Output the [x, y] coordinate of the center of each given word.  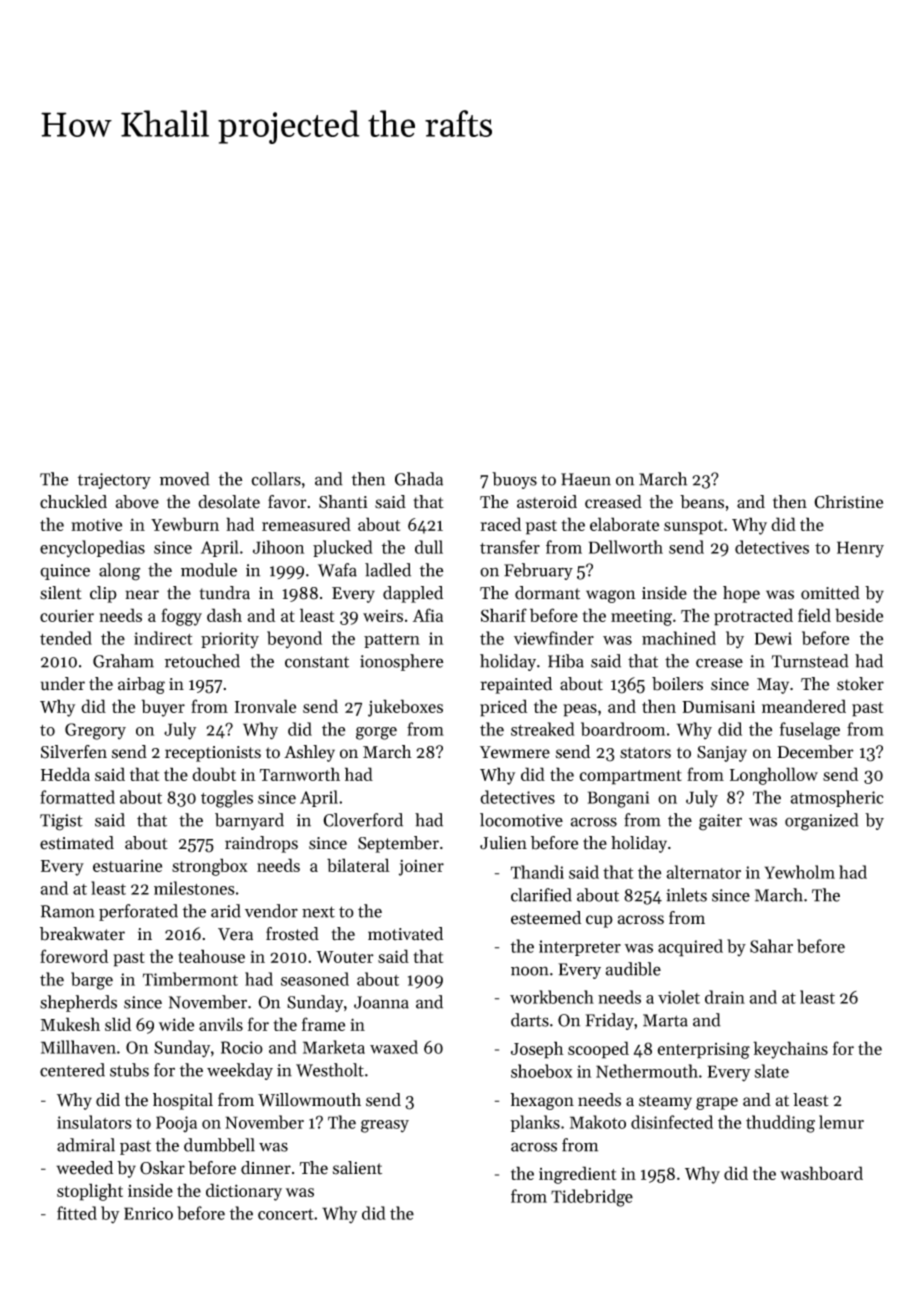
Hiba [566, 661]
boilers [677, 684]
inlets [686, 895]
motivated [405, 934]
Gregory [95, 731]
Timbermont [190, 979]
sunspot [693, 527]
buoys [514, 480]
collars [276, 479]
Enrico [148, 1213]
